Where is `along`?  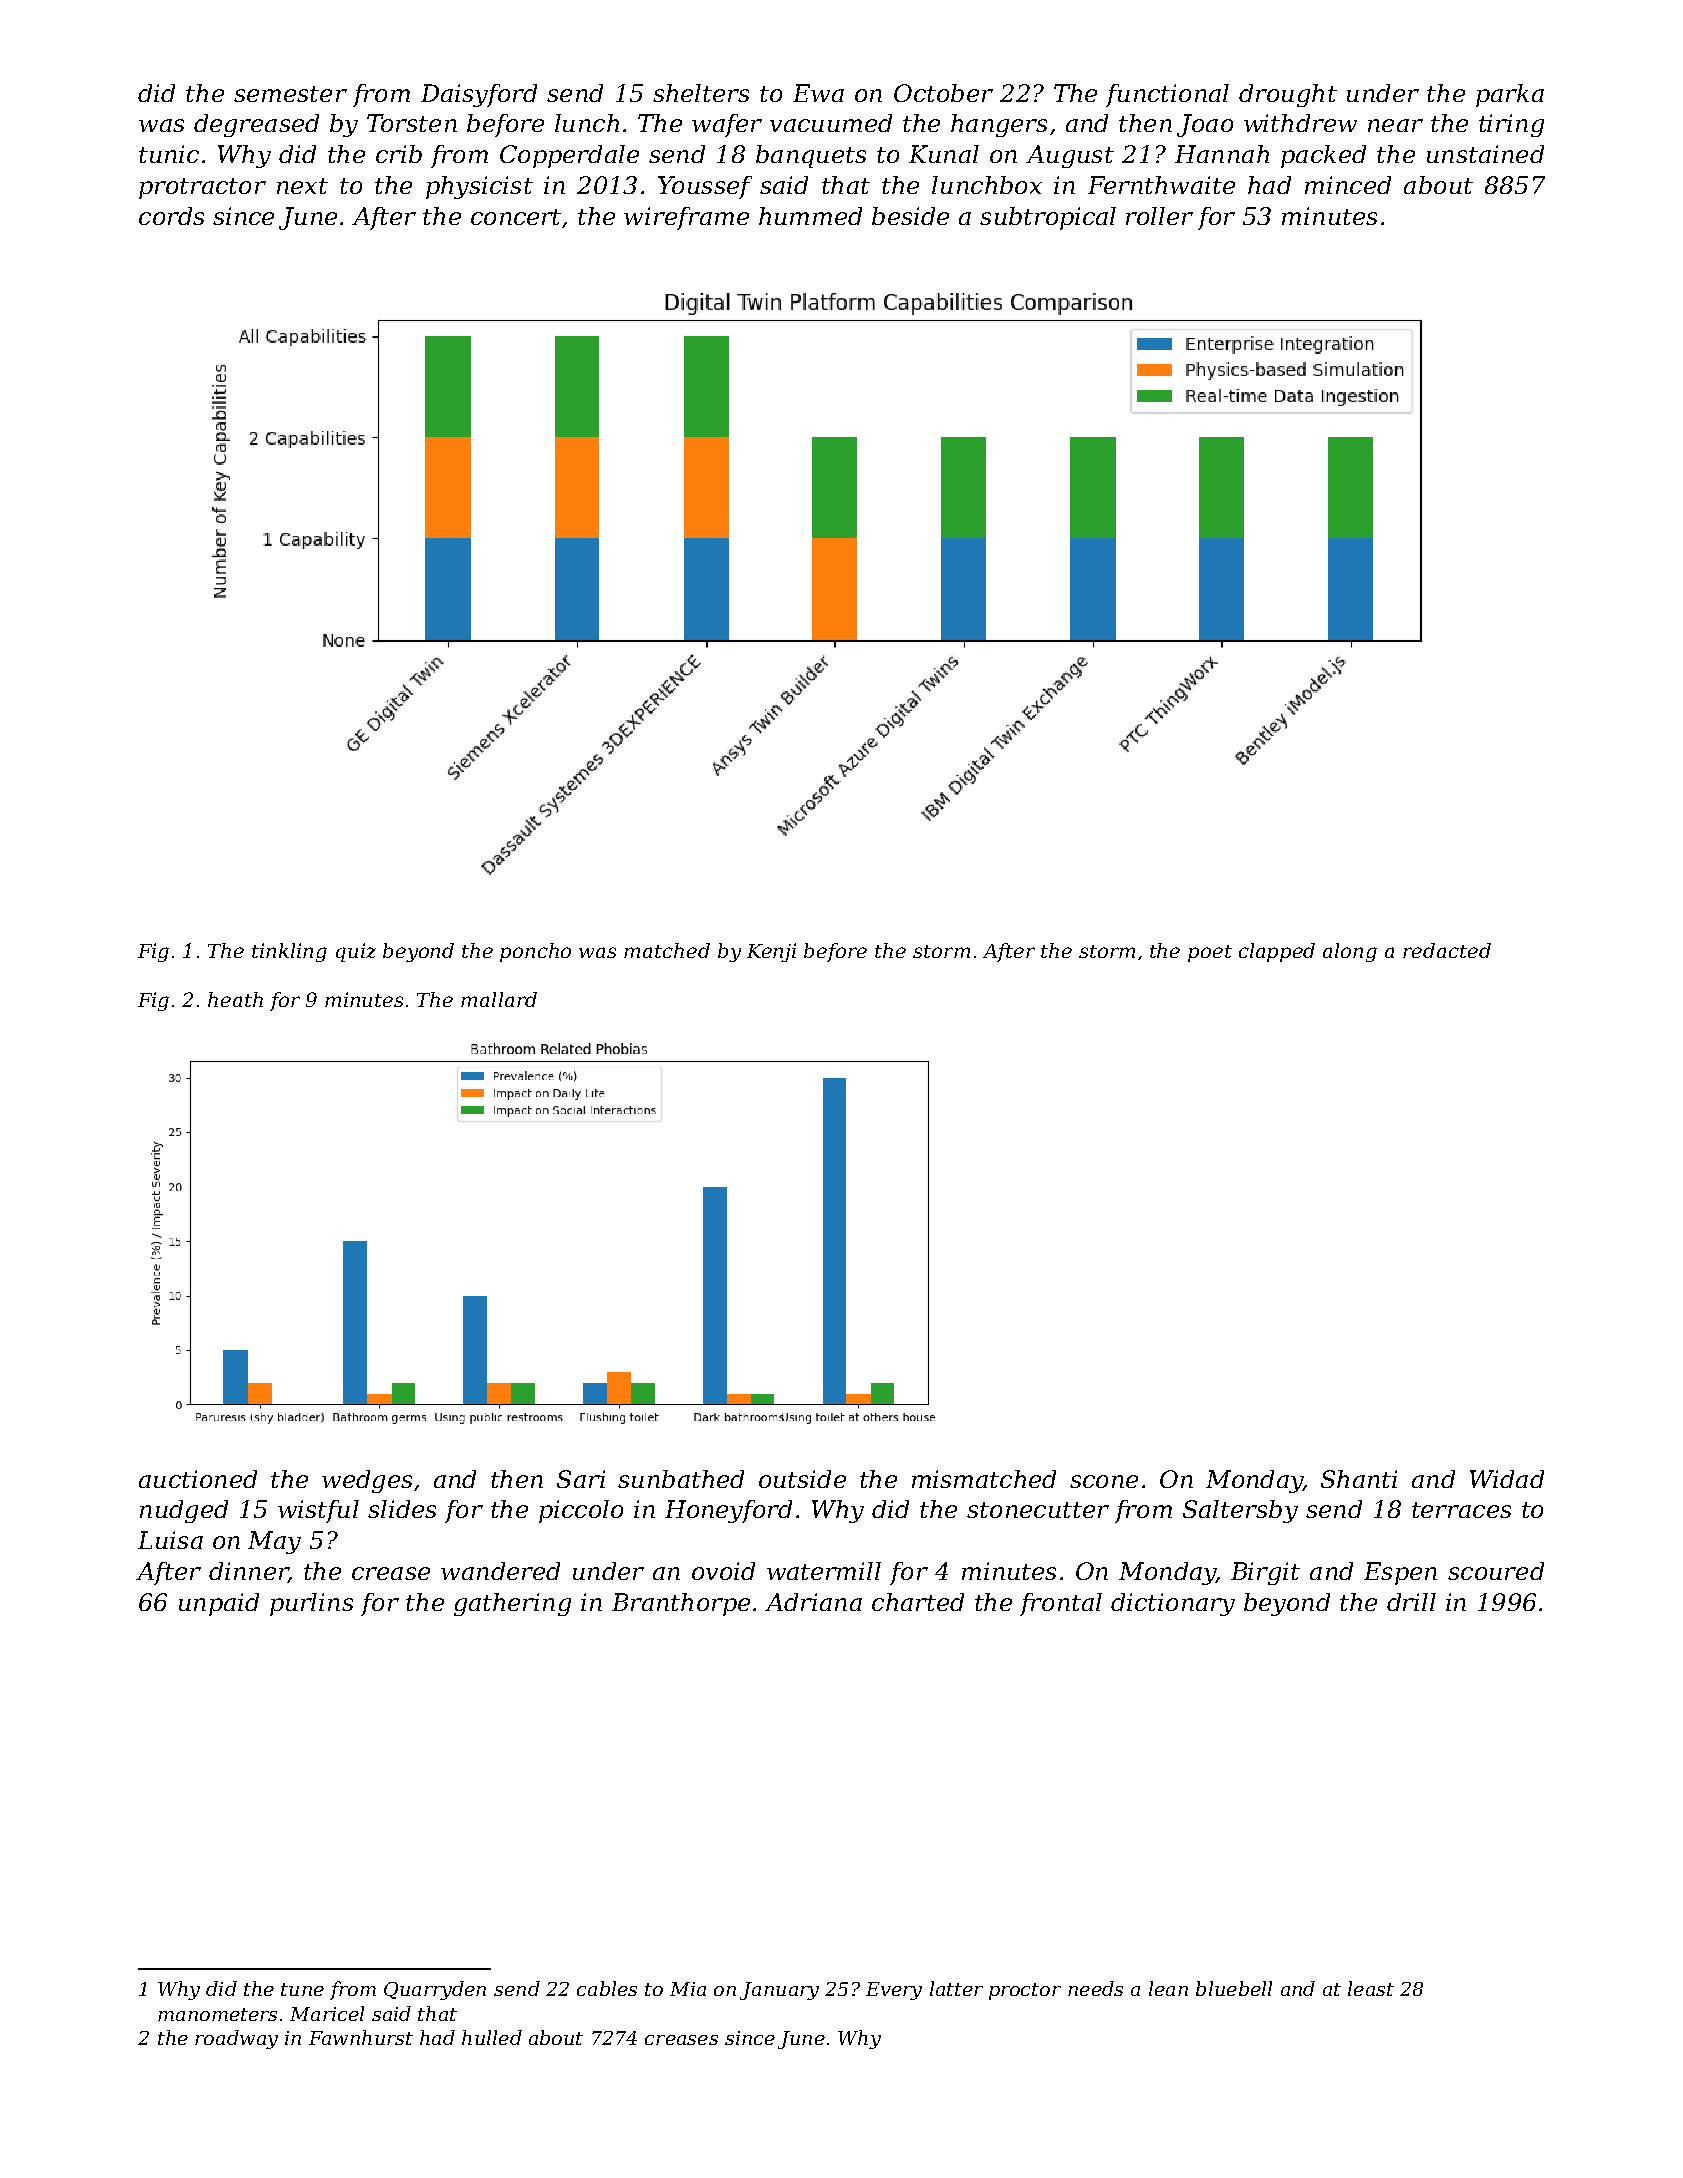
along is located at coordinates (1350, 952).
